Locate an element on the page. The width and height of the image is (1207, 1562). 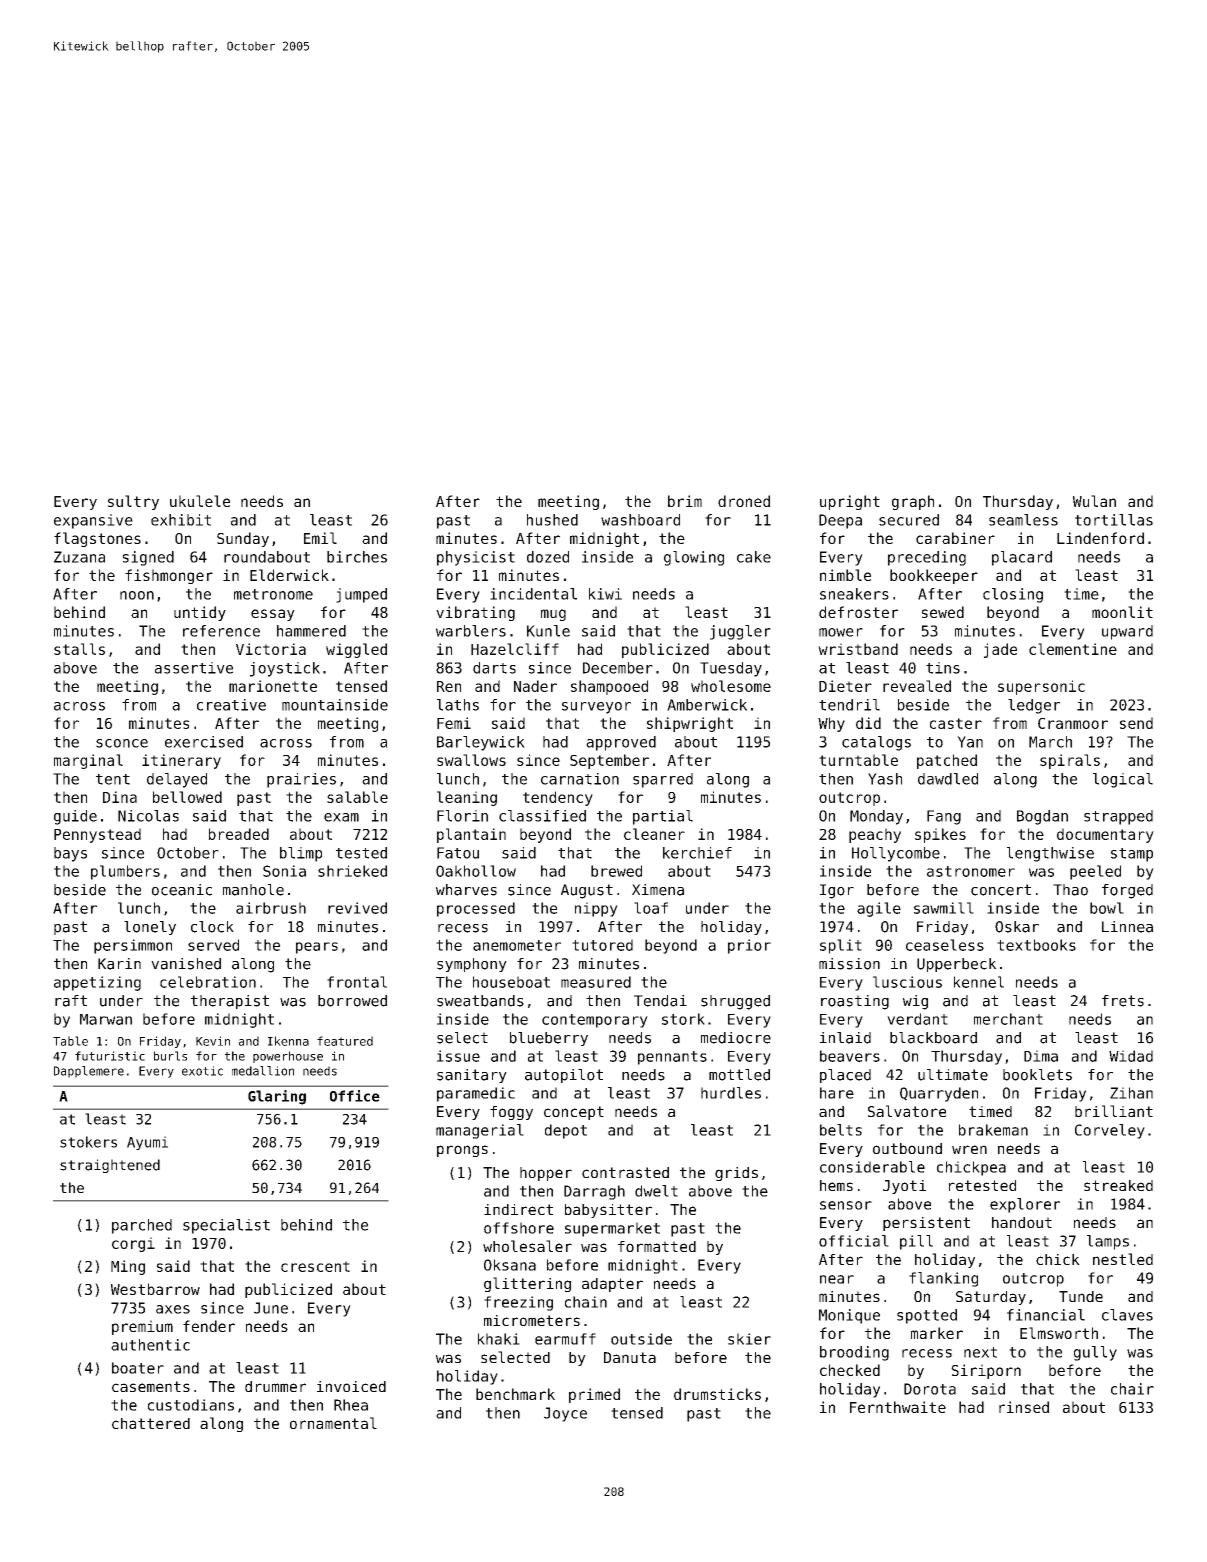
washboard is located at coordinates (640, 520).
